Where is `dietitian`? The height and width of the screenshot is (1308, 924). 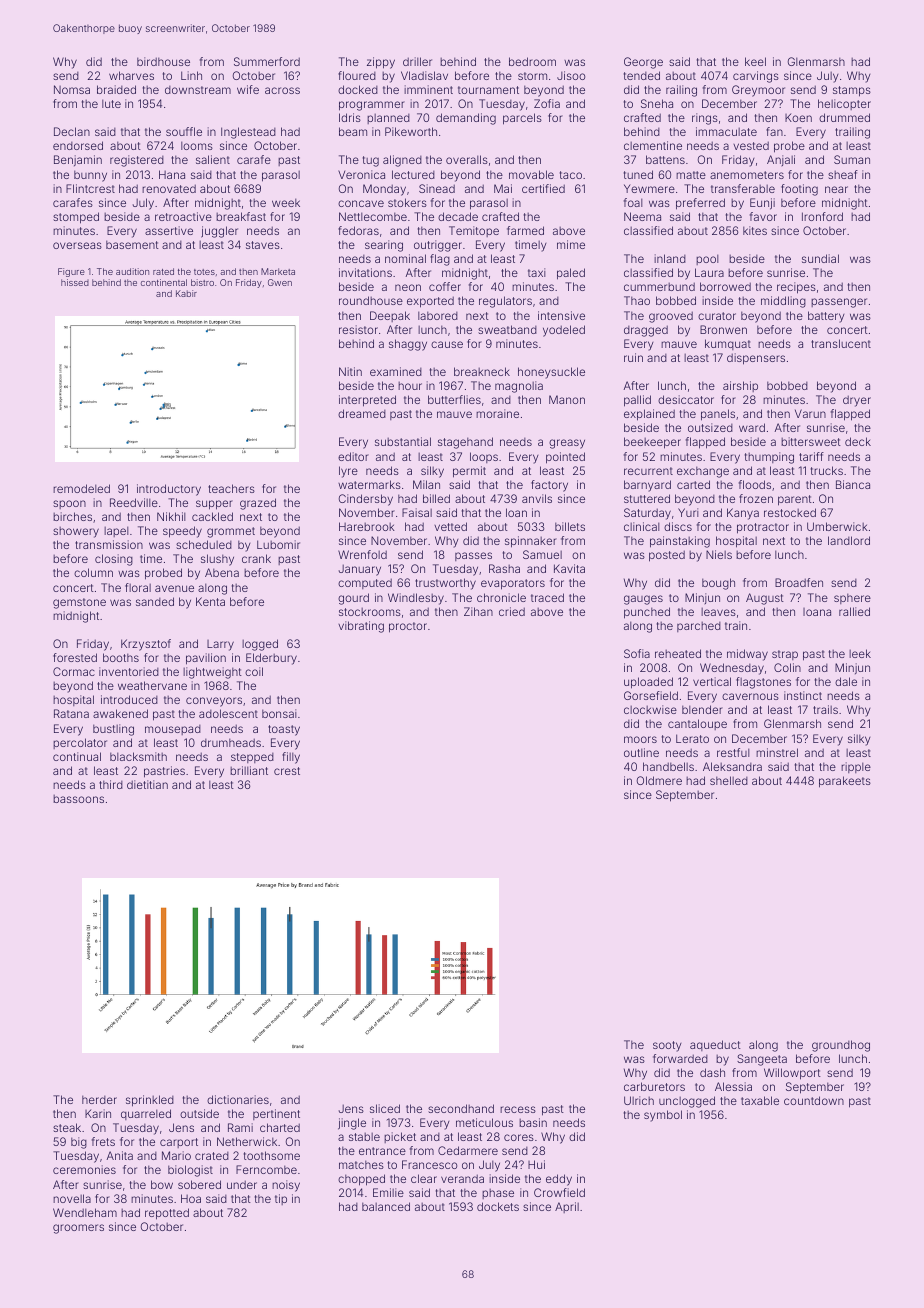 dietitian is located at coordinates (147, 784).
